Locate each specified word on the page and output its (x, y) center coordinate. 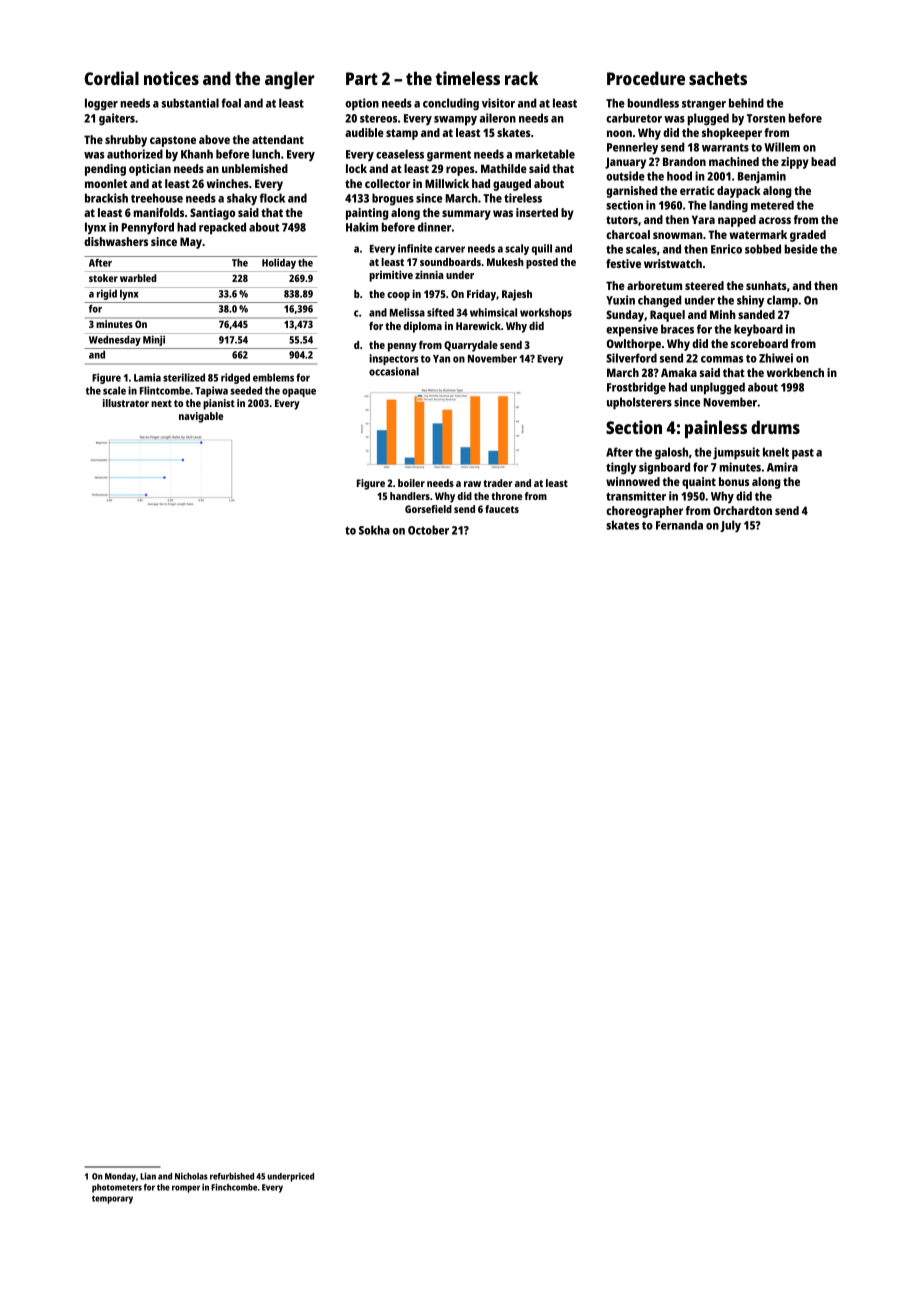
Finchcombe (234, 1187)
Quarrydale (471, 346)
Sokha (374, 530)
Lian (148, 1176)
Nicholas (191, 1176)
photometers (117, 1188)
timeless (468, 78)
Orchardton (742, 510)
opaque (299, 392)
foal (231, 103)
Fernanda (679, 525)
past (803, 454)
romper (186, 1189)
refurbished (232, 1176)
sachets (718, 78)
